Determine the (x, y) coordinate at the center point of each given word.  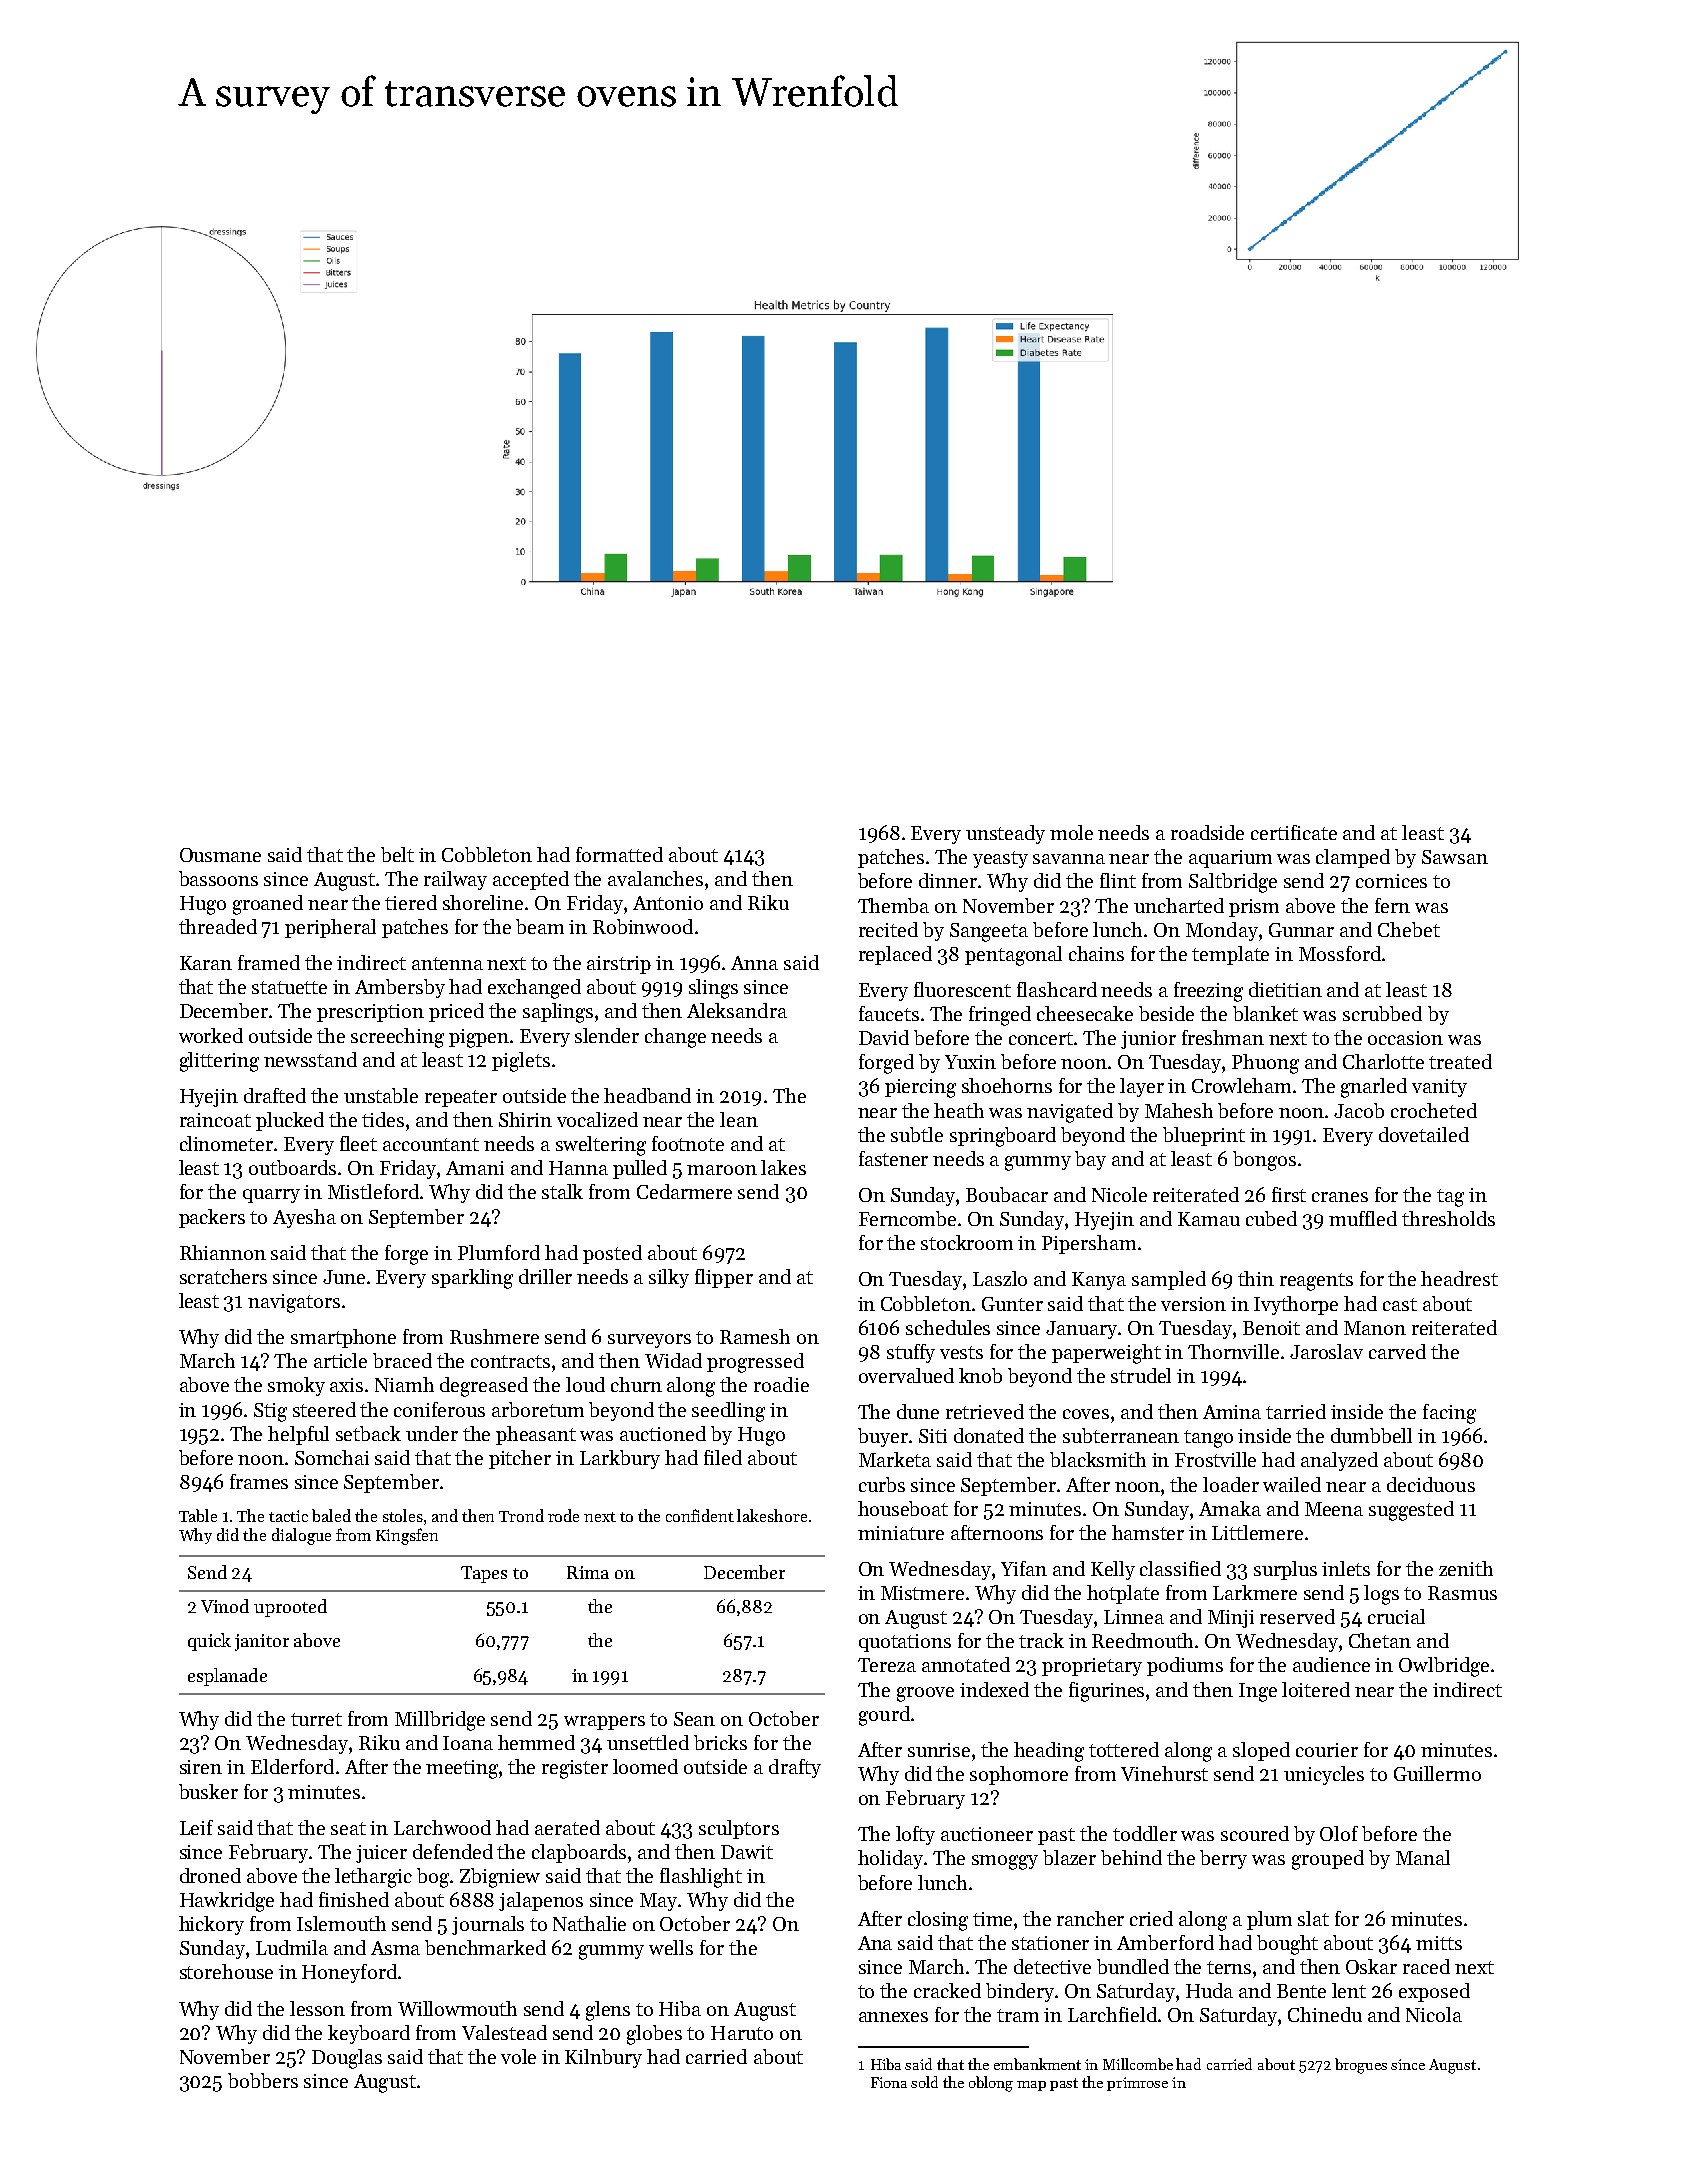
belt (397, 854)
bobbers (263, 2080)
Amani (475, 1168)
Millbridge (440, 1721)
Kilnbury (603, 2058)
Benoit (1271, 1328)
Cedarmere (684, 1191)
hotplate (1123, 1594)
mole (1071, 832)
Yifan (1024, 1568)
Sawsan (1455, 857)
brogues (1361, 2066)
